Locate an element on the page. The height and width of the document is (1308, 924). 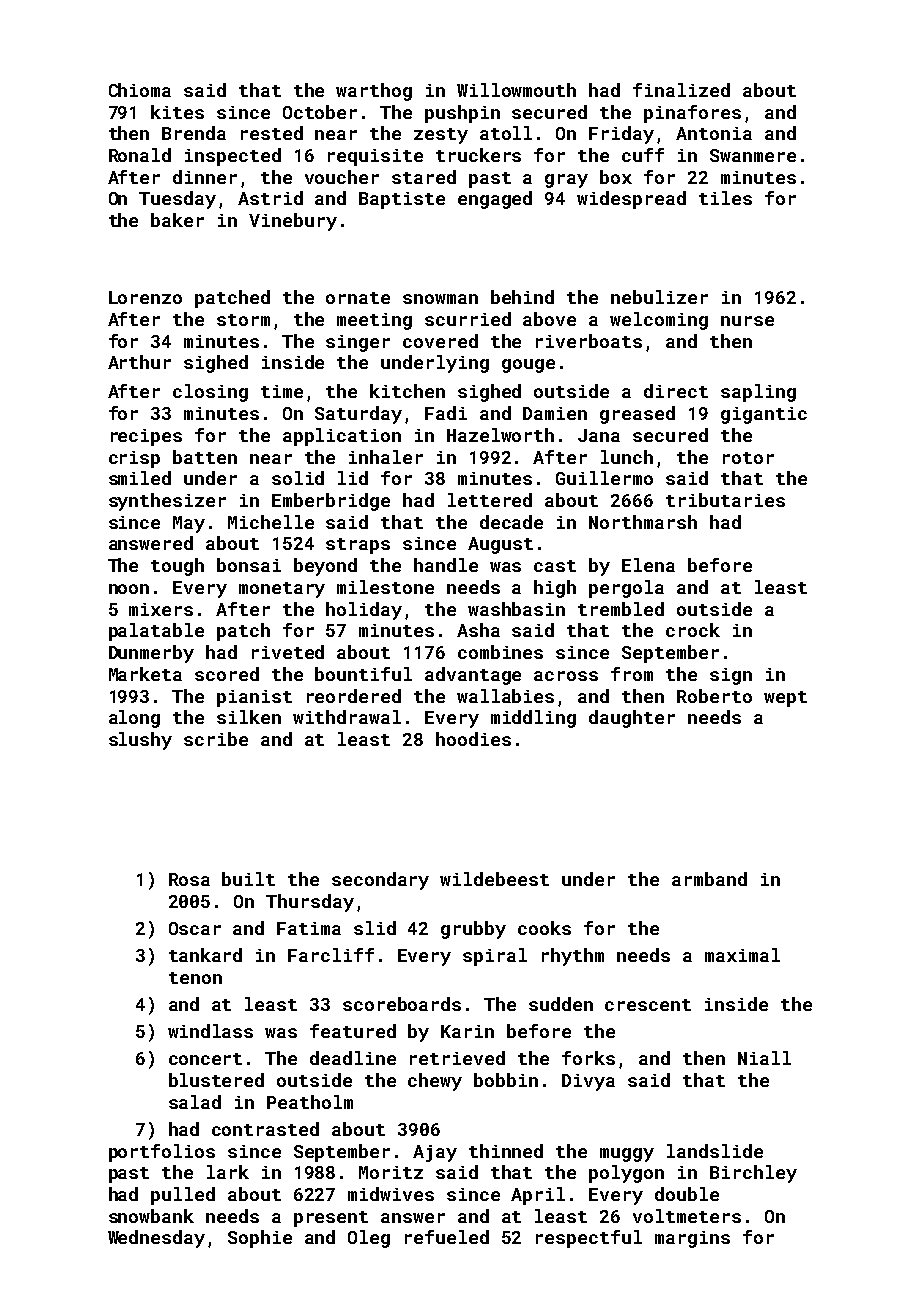
finalized is located at coordinates (681, 90).
